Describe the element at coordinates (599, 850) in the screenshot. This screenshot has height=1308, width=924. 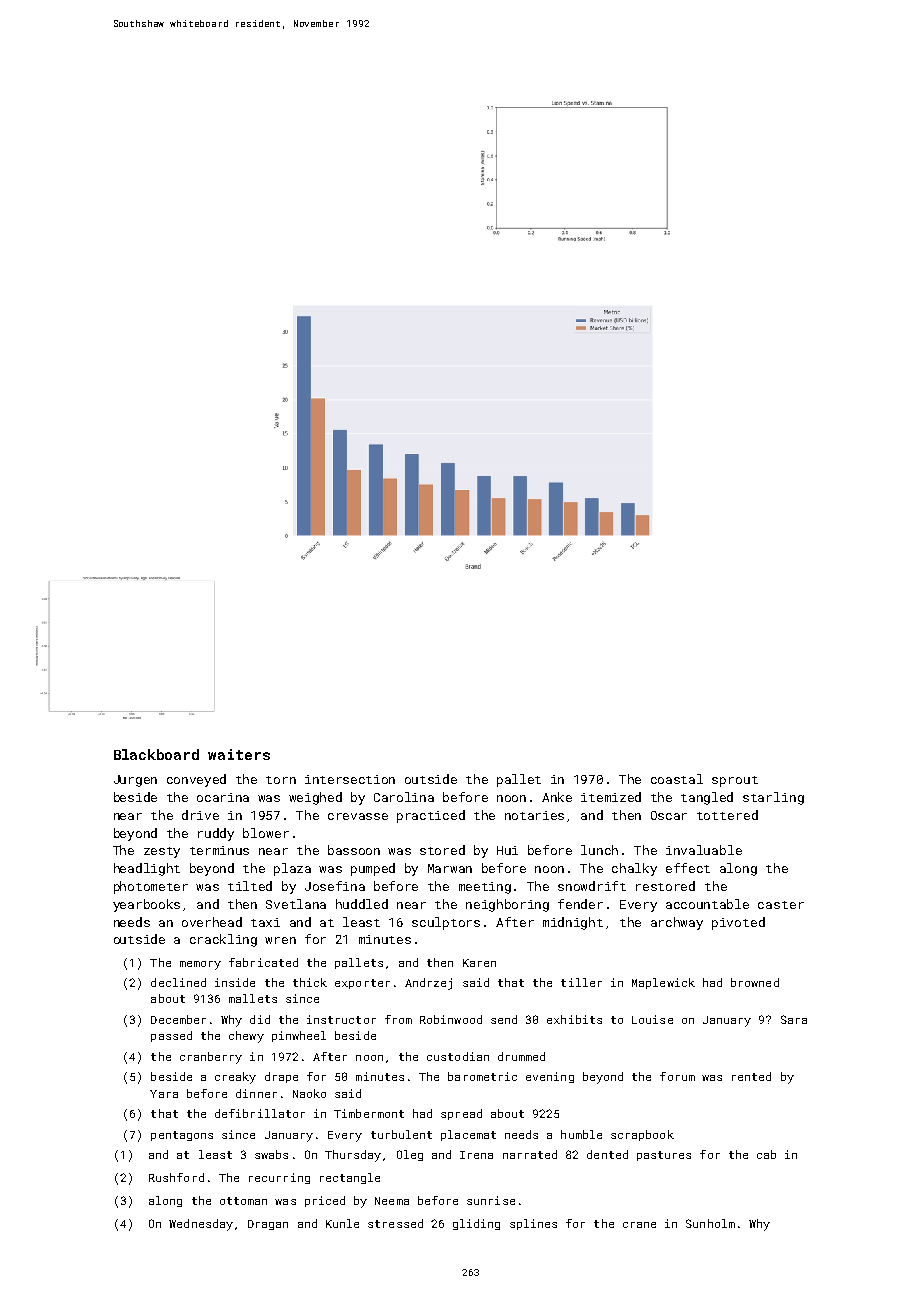
I see `lunch` at that location.
